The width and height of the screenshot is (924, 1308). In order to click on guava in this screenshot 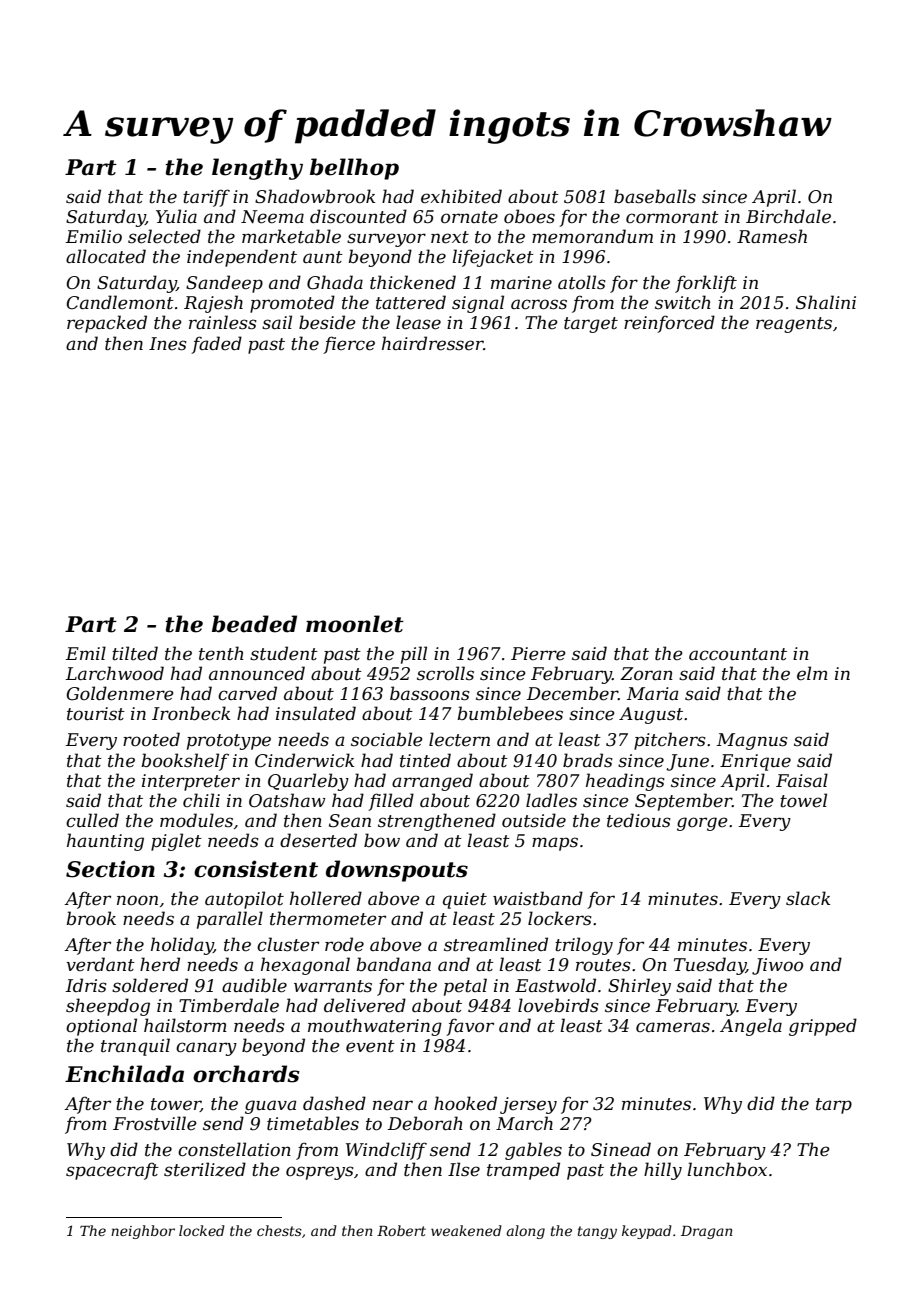, I will do `click(270, 1107)`.
